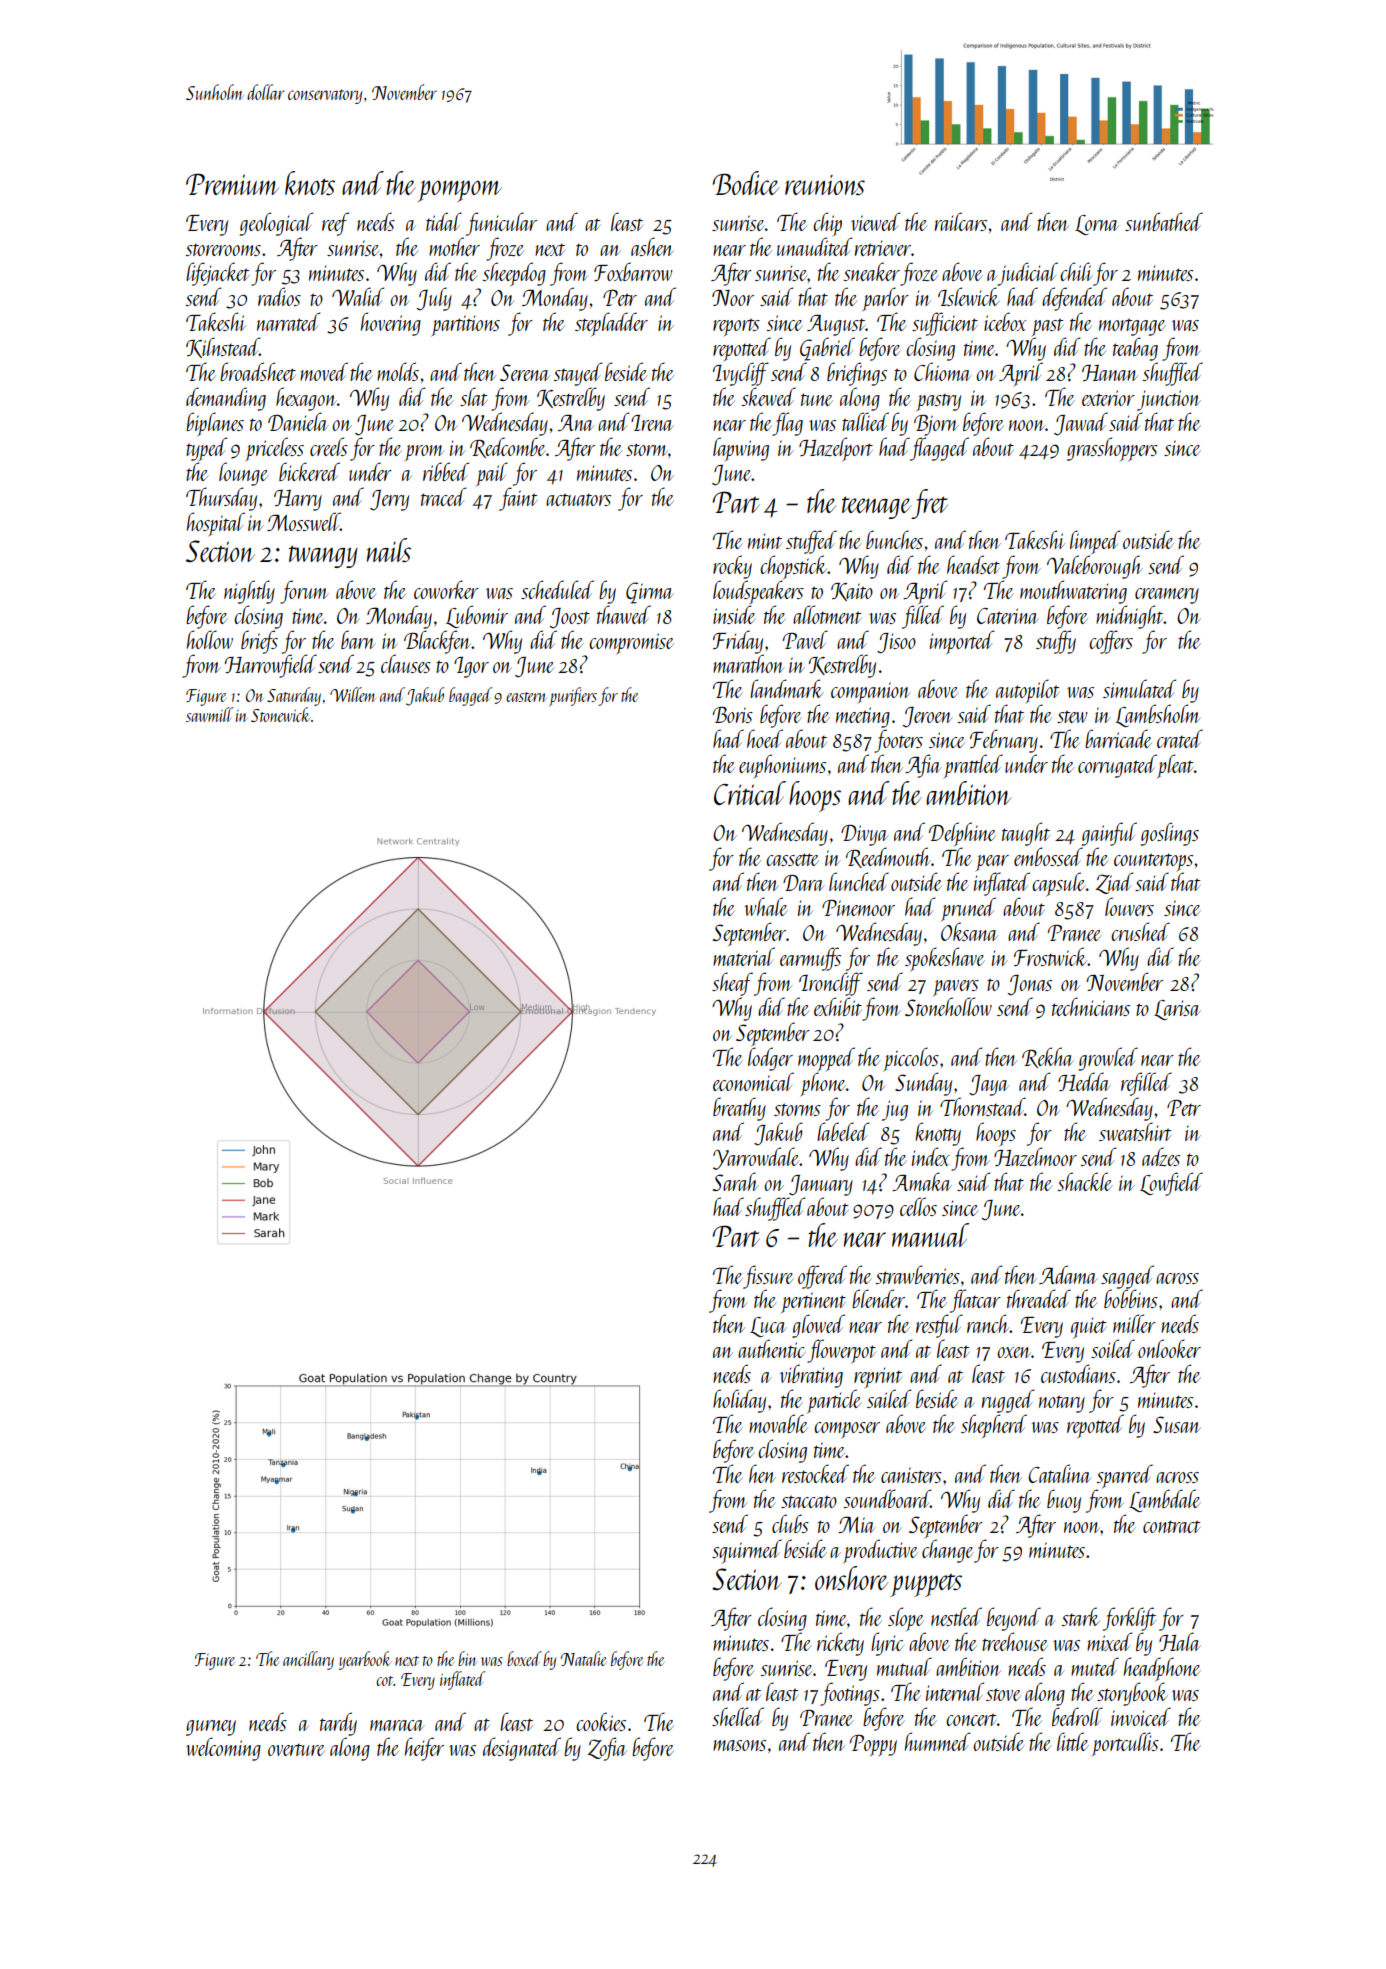  I want to click on fret, so click(930, 504).
